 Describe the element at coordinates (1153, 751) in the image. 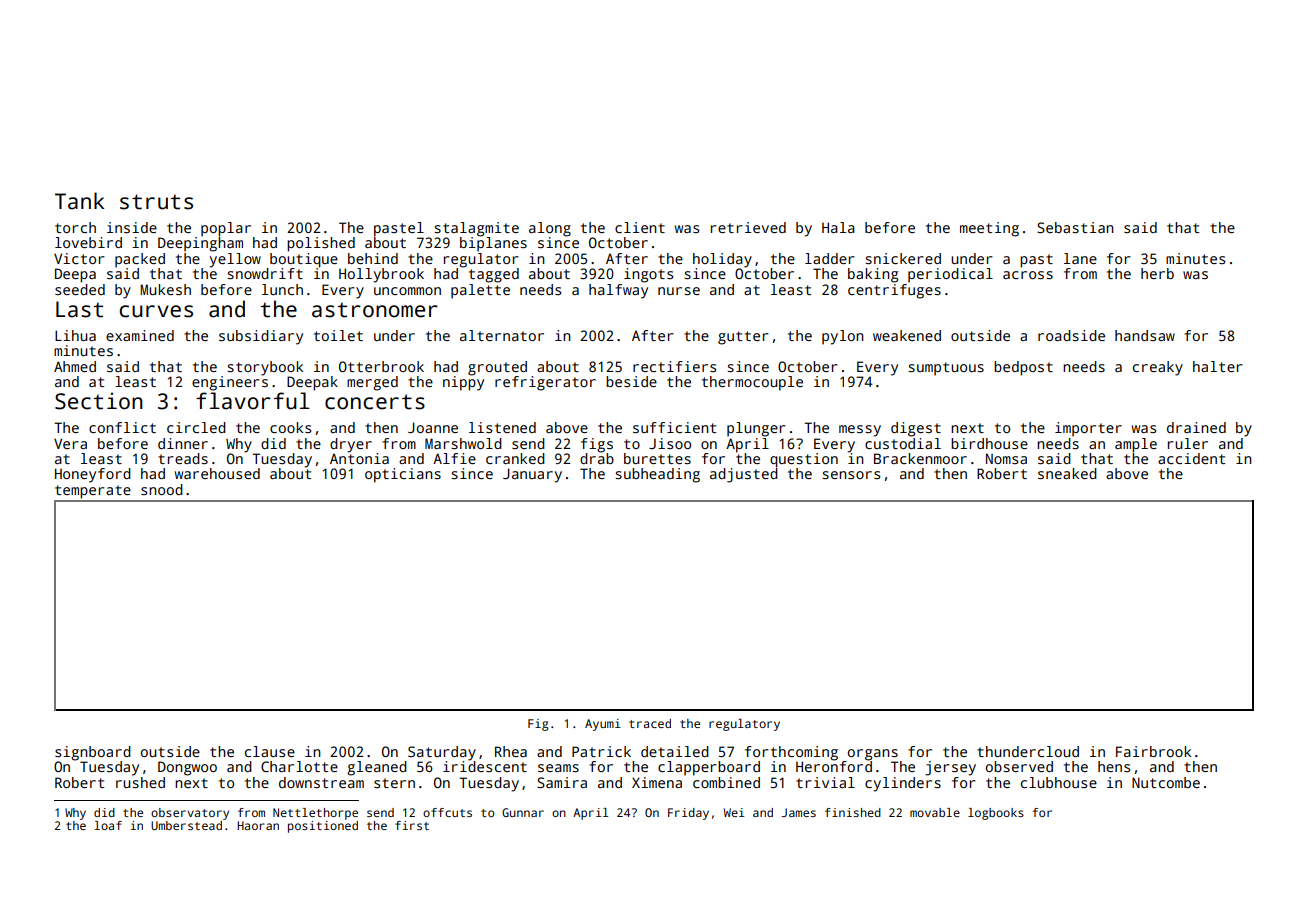

I see `Fairbrook` at that location.
